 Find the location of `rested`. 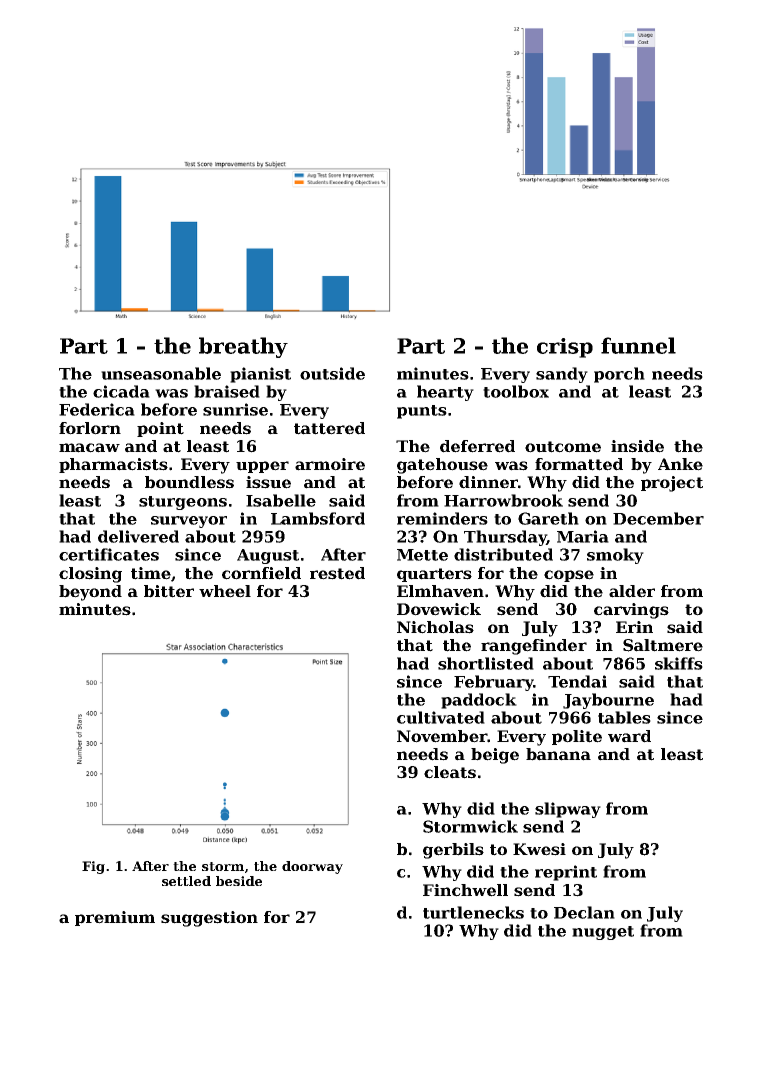

rested is located at coordinates (337, 573).
